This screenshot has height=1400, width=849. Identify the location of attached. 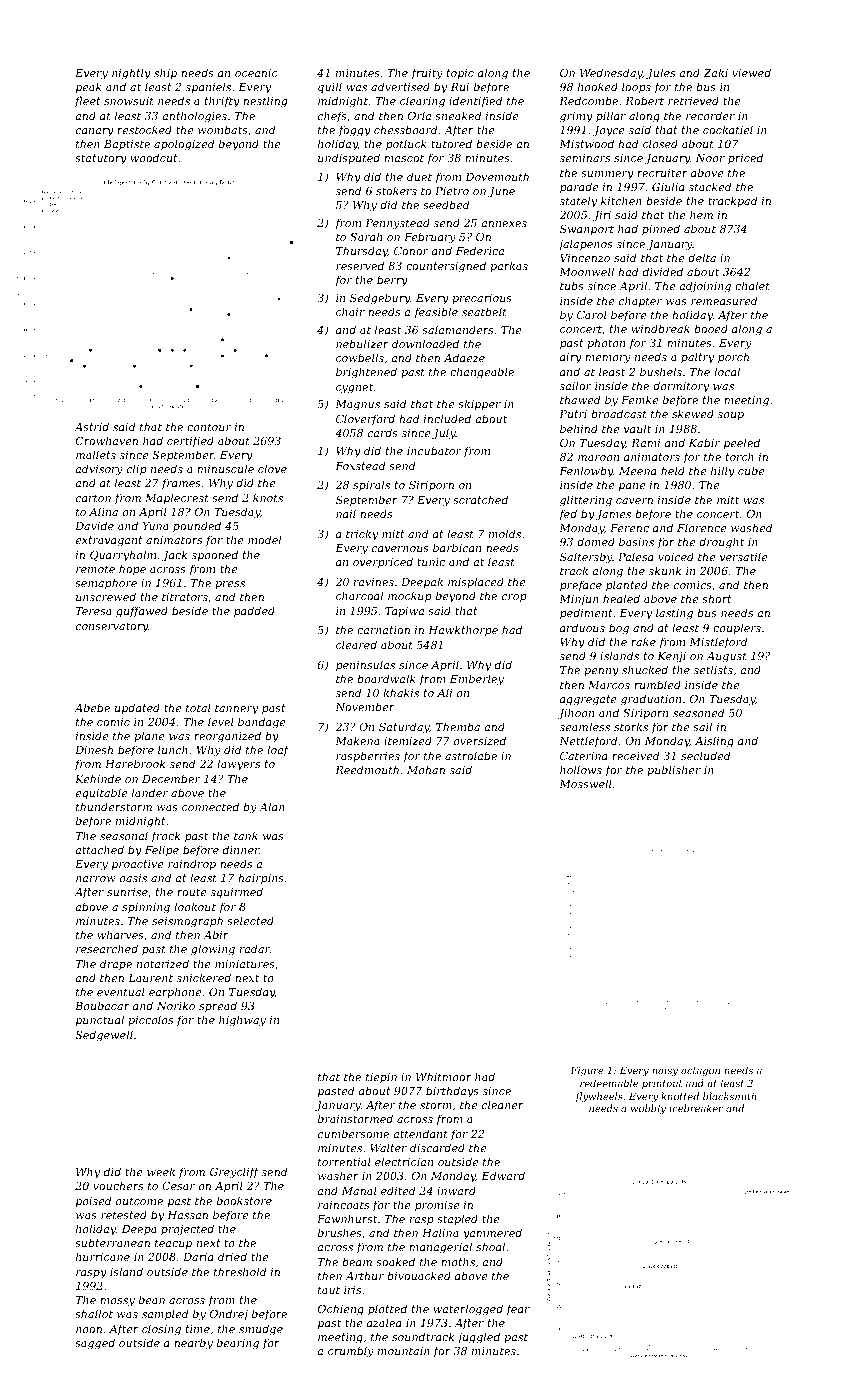
(99, 849).
